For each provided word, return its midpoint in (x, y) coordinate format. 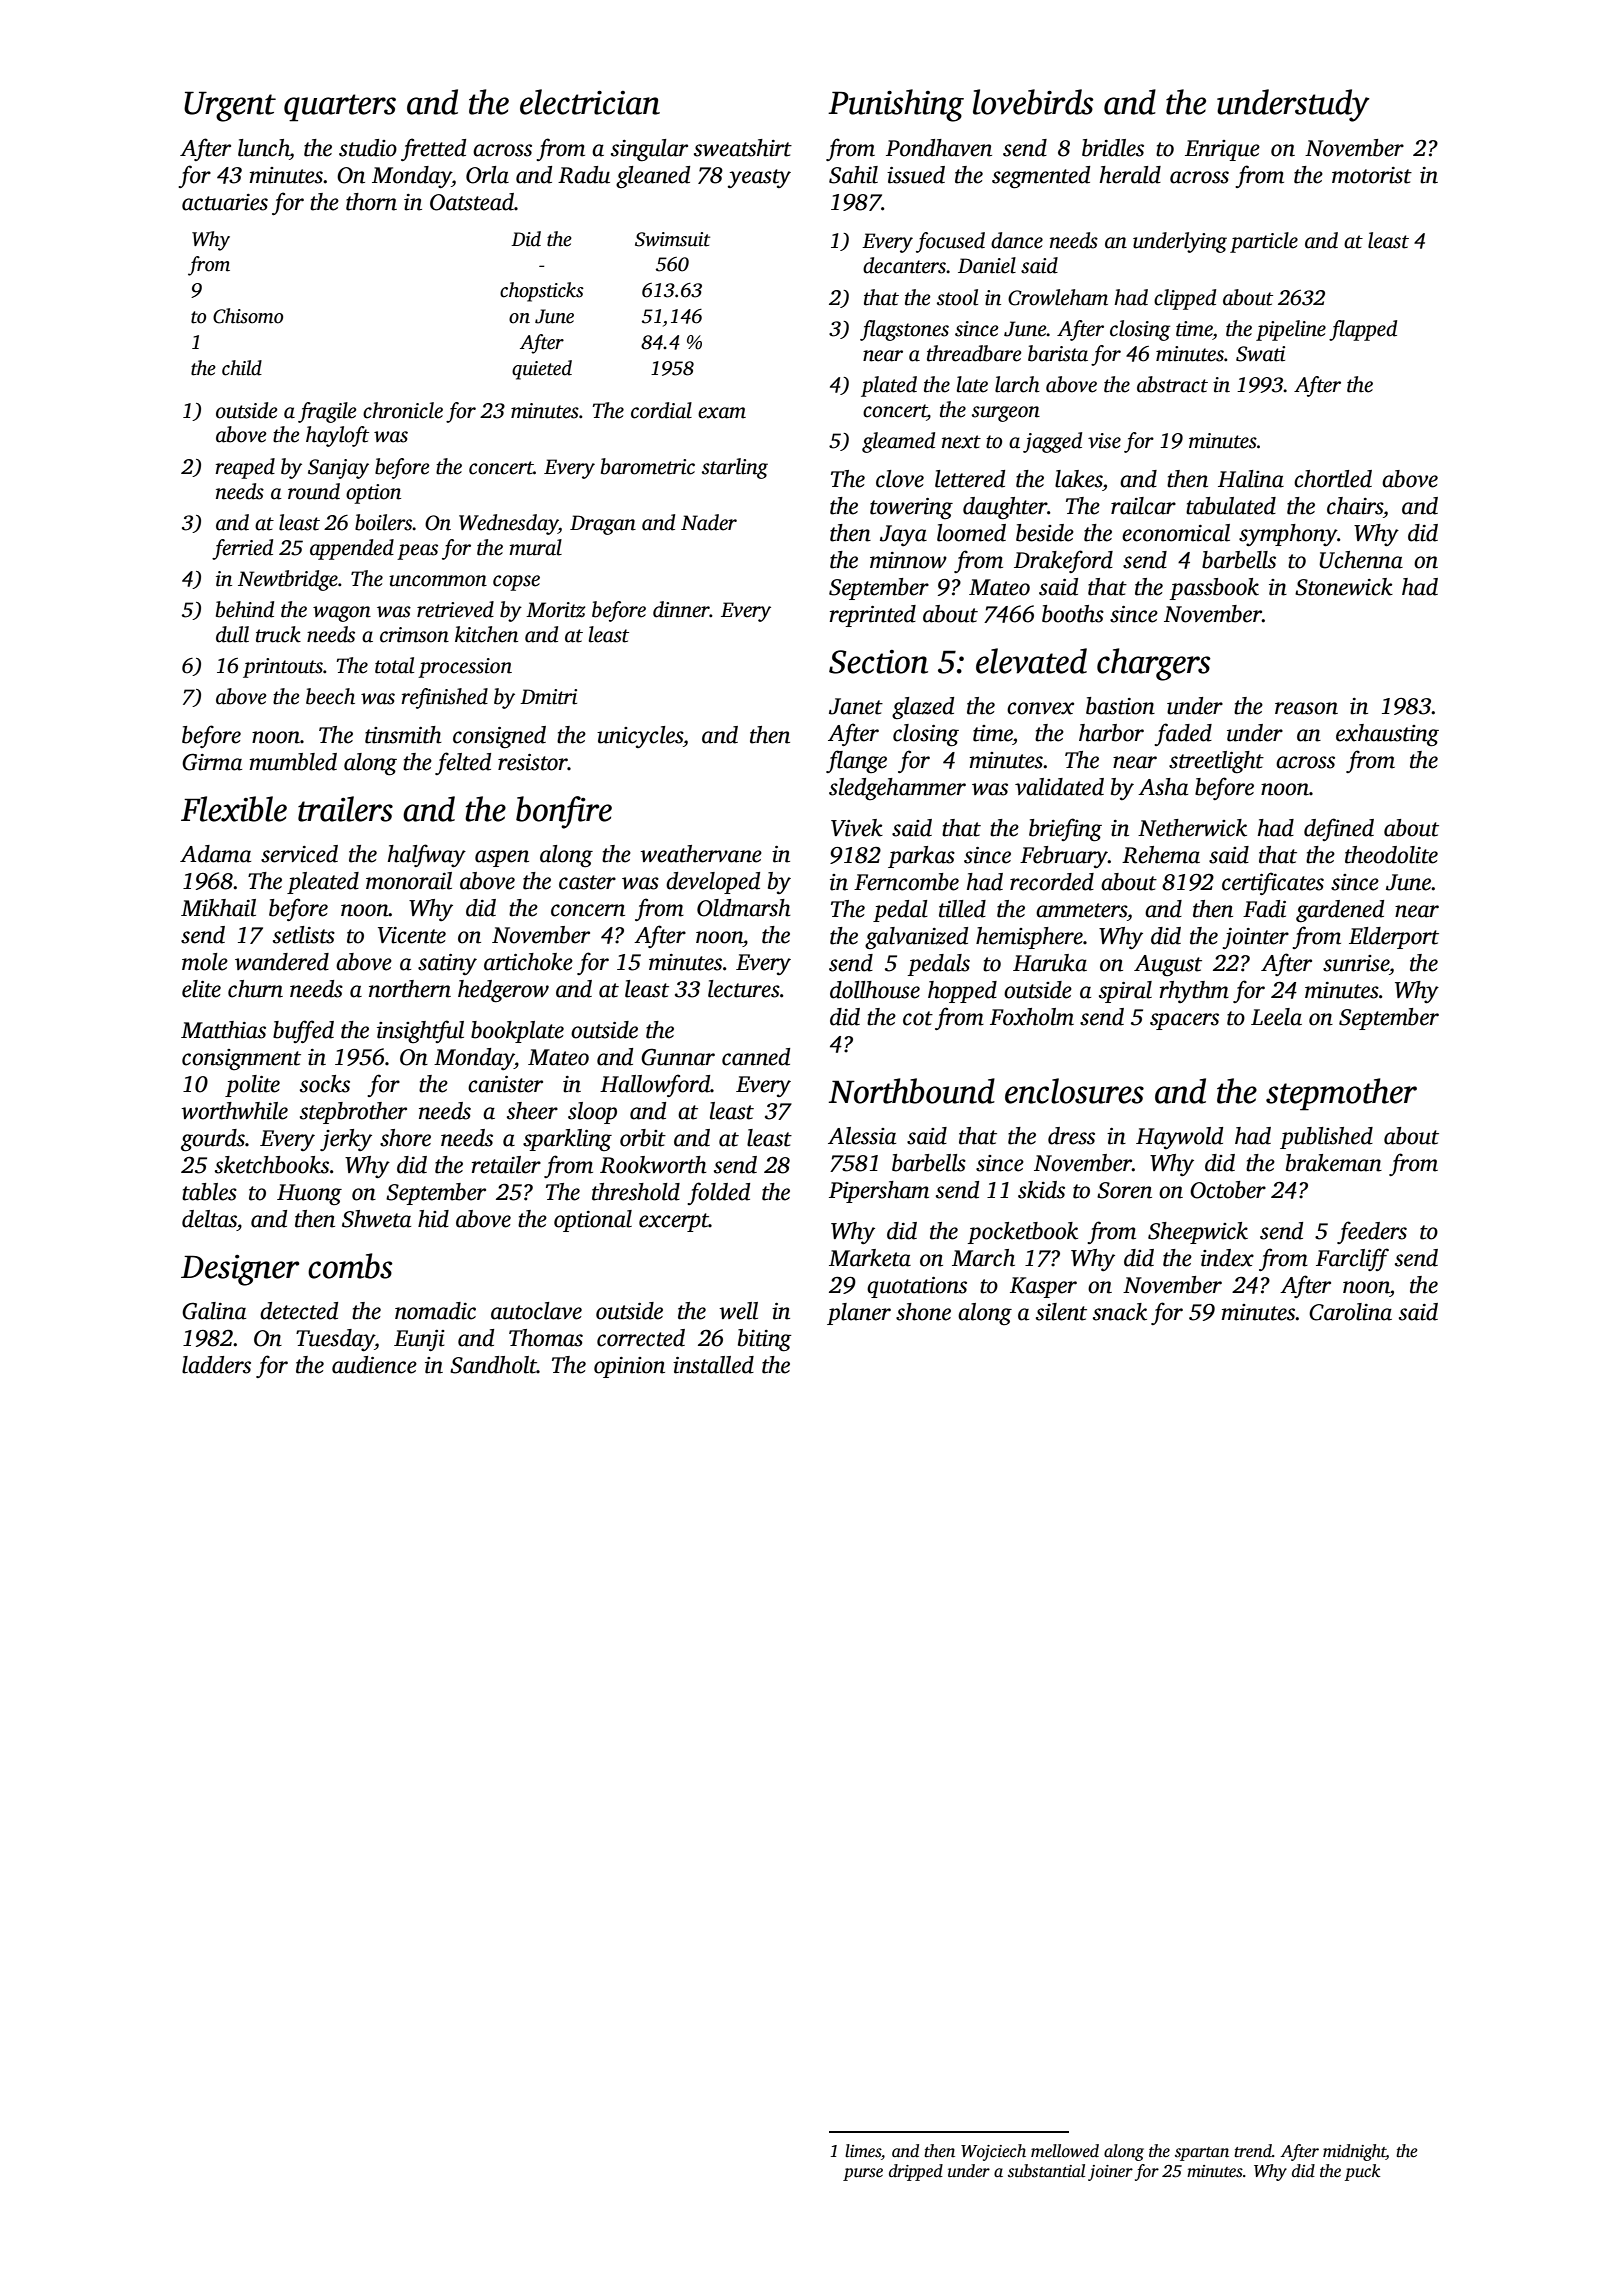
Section (878, 662)
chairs (1355, 506)
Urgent (230, 106)
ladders (216, 1365)
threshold (636, 1192)
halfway (427, 855)
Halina (1251, 479)
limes (863, 2151)
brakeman (1334, 1163)
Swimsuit (672, 239)
